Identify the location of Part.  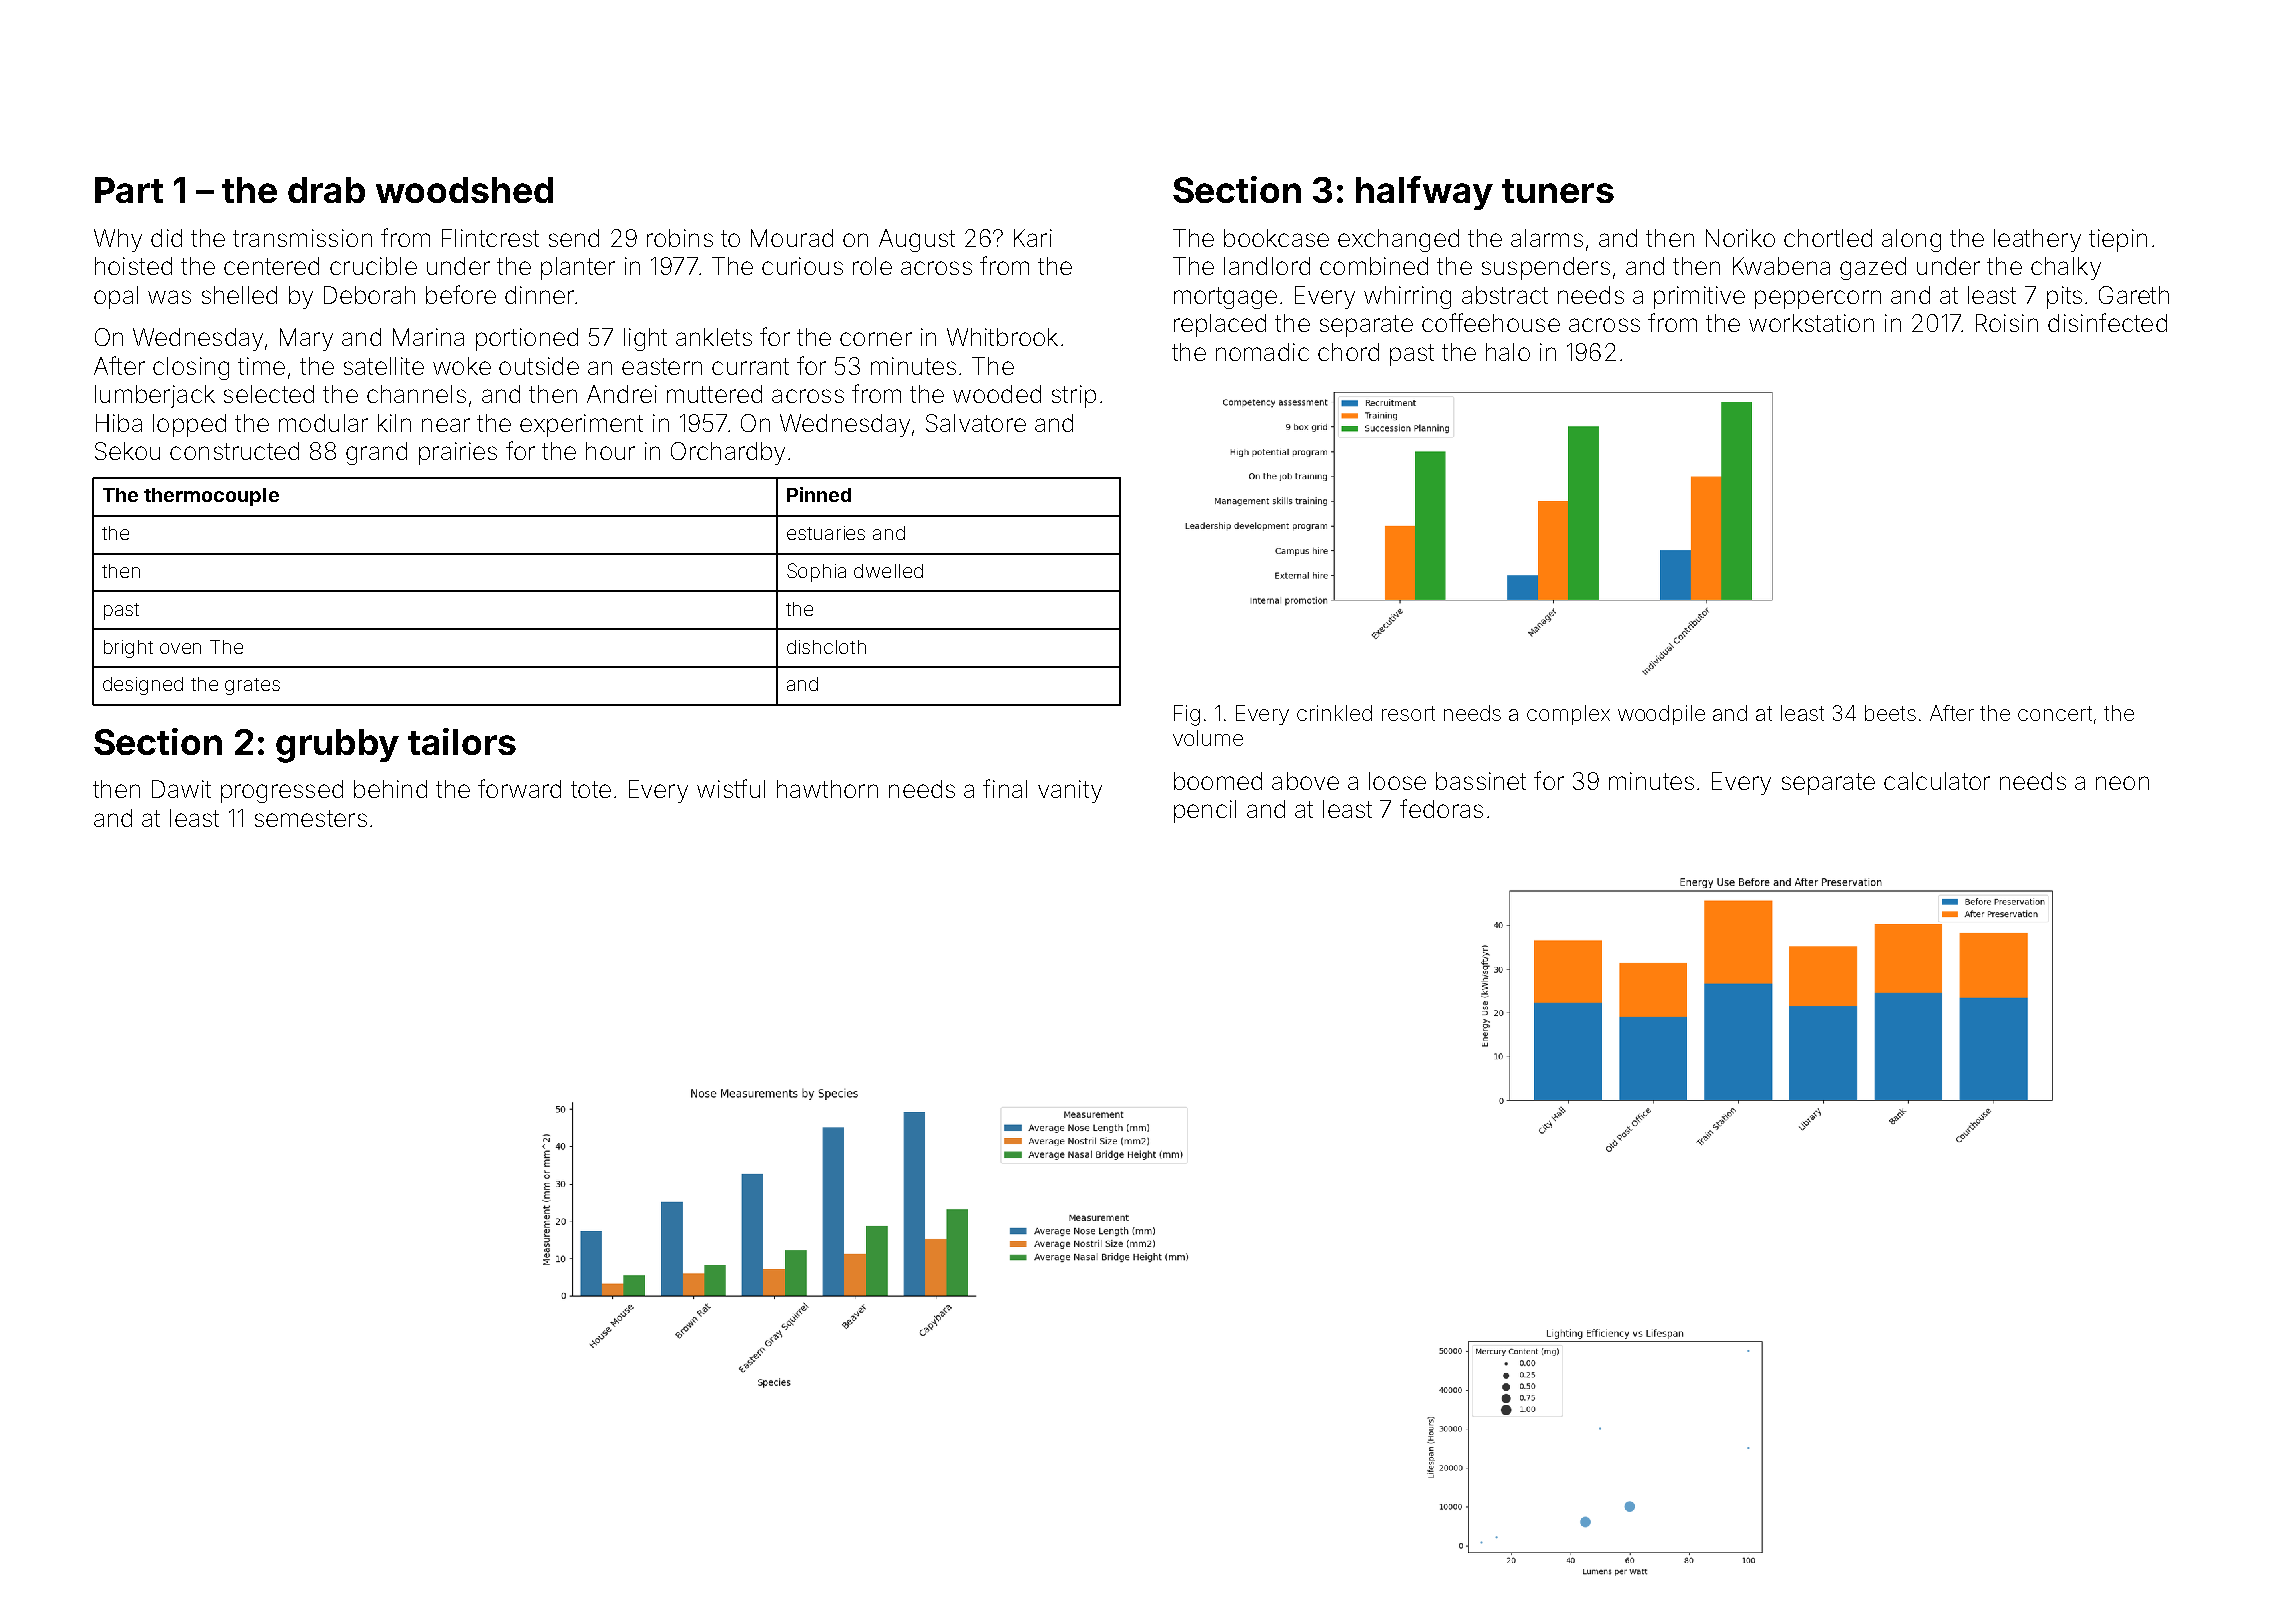
(129, 190).
